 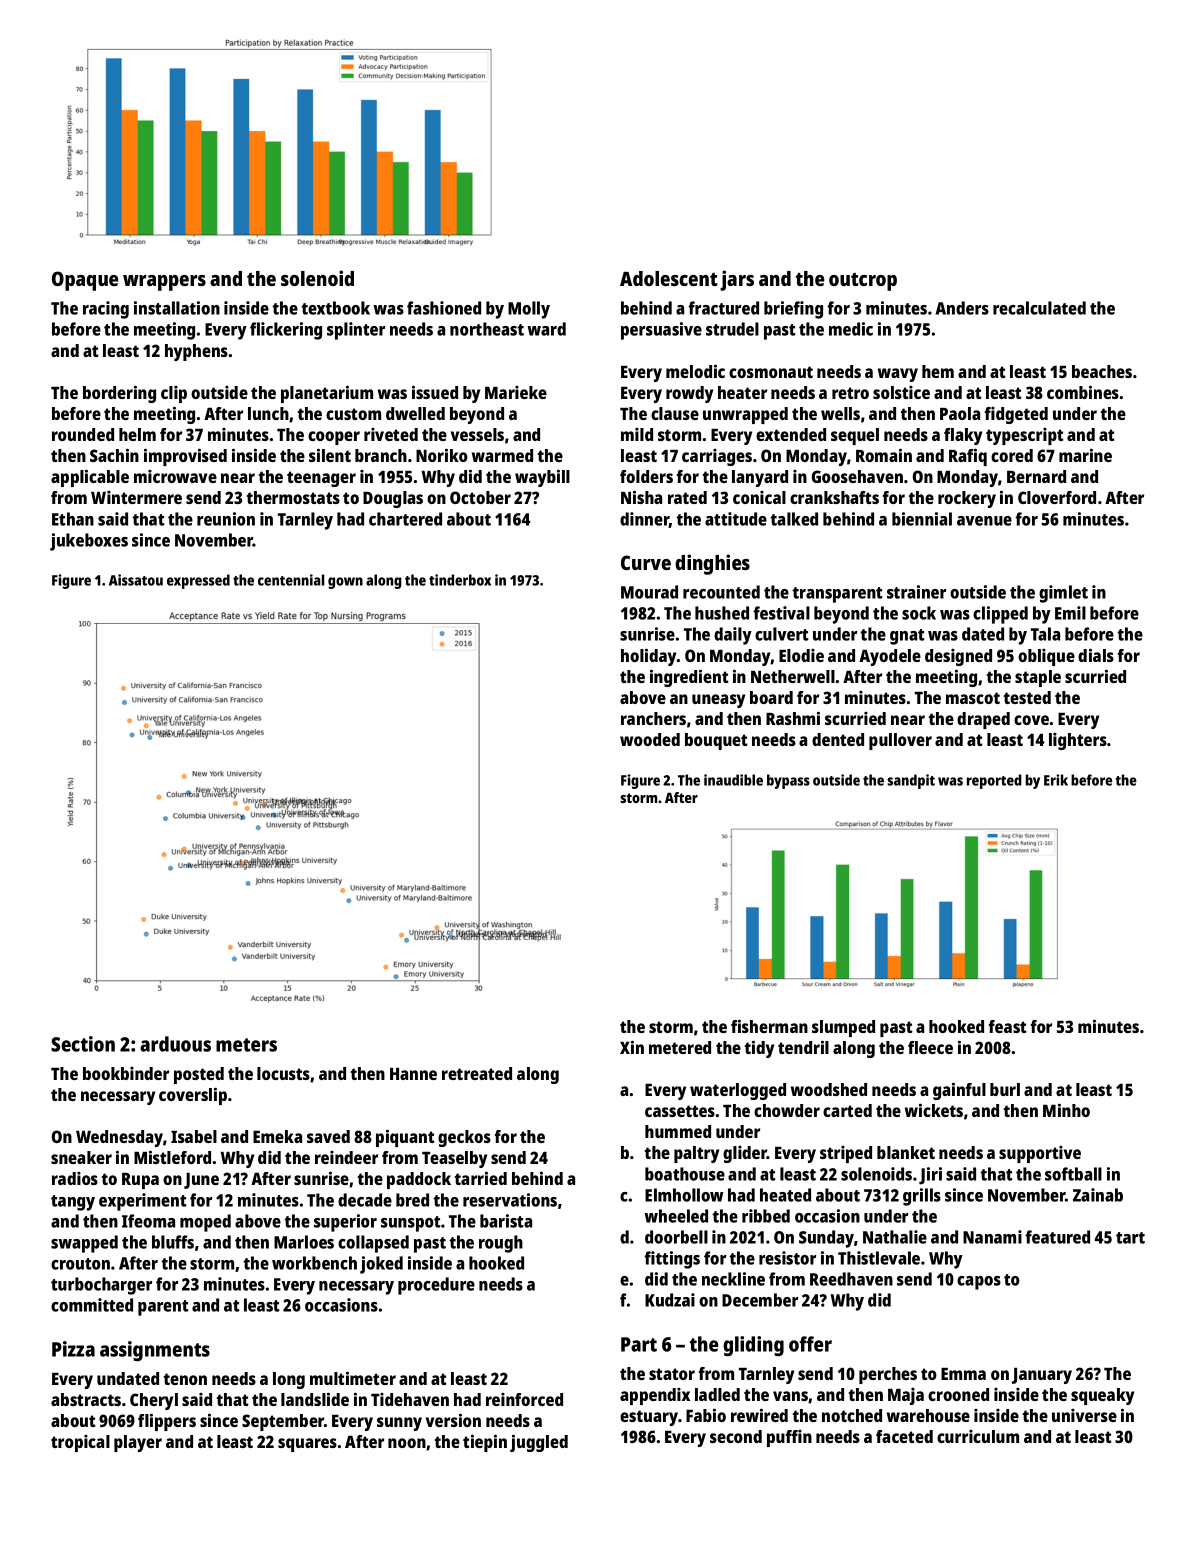 I want to click on Mistleford, so click(x=172, y=1157).
